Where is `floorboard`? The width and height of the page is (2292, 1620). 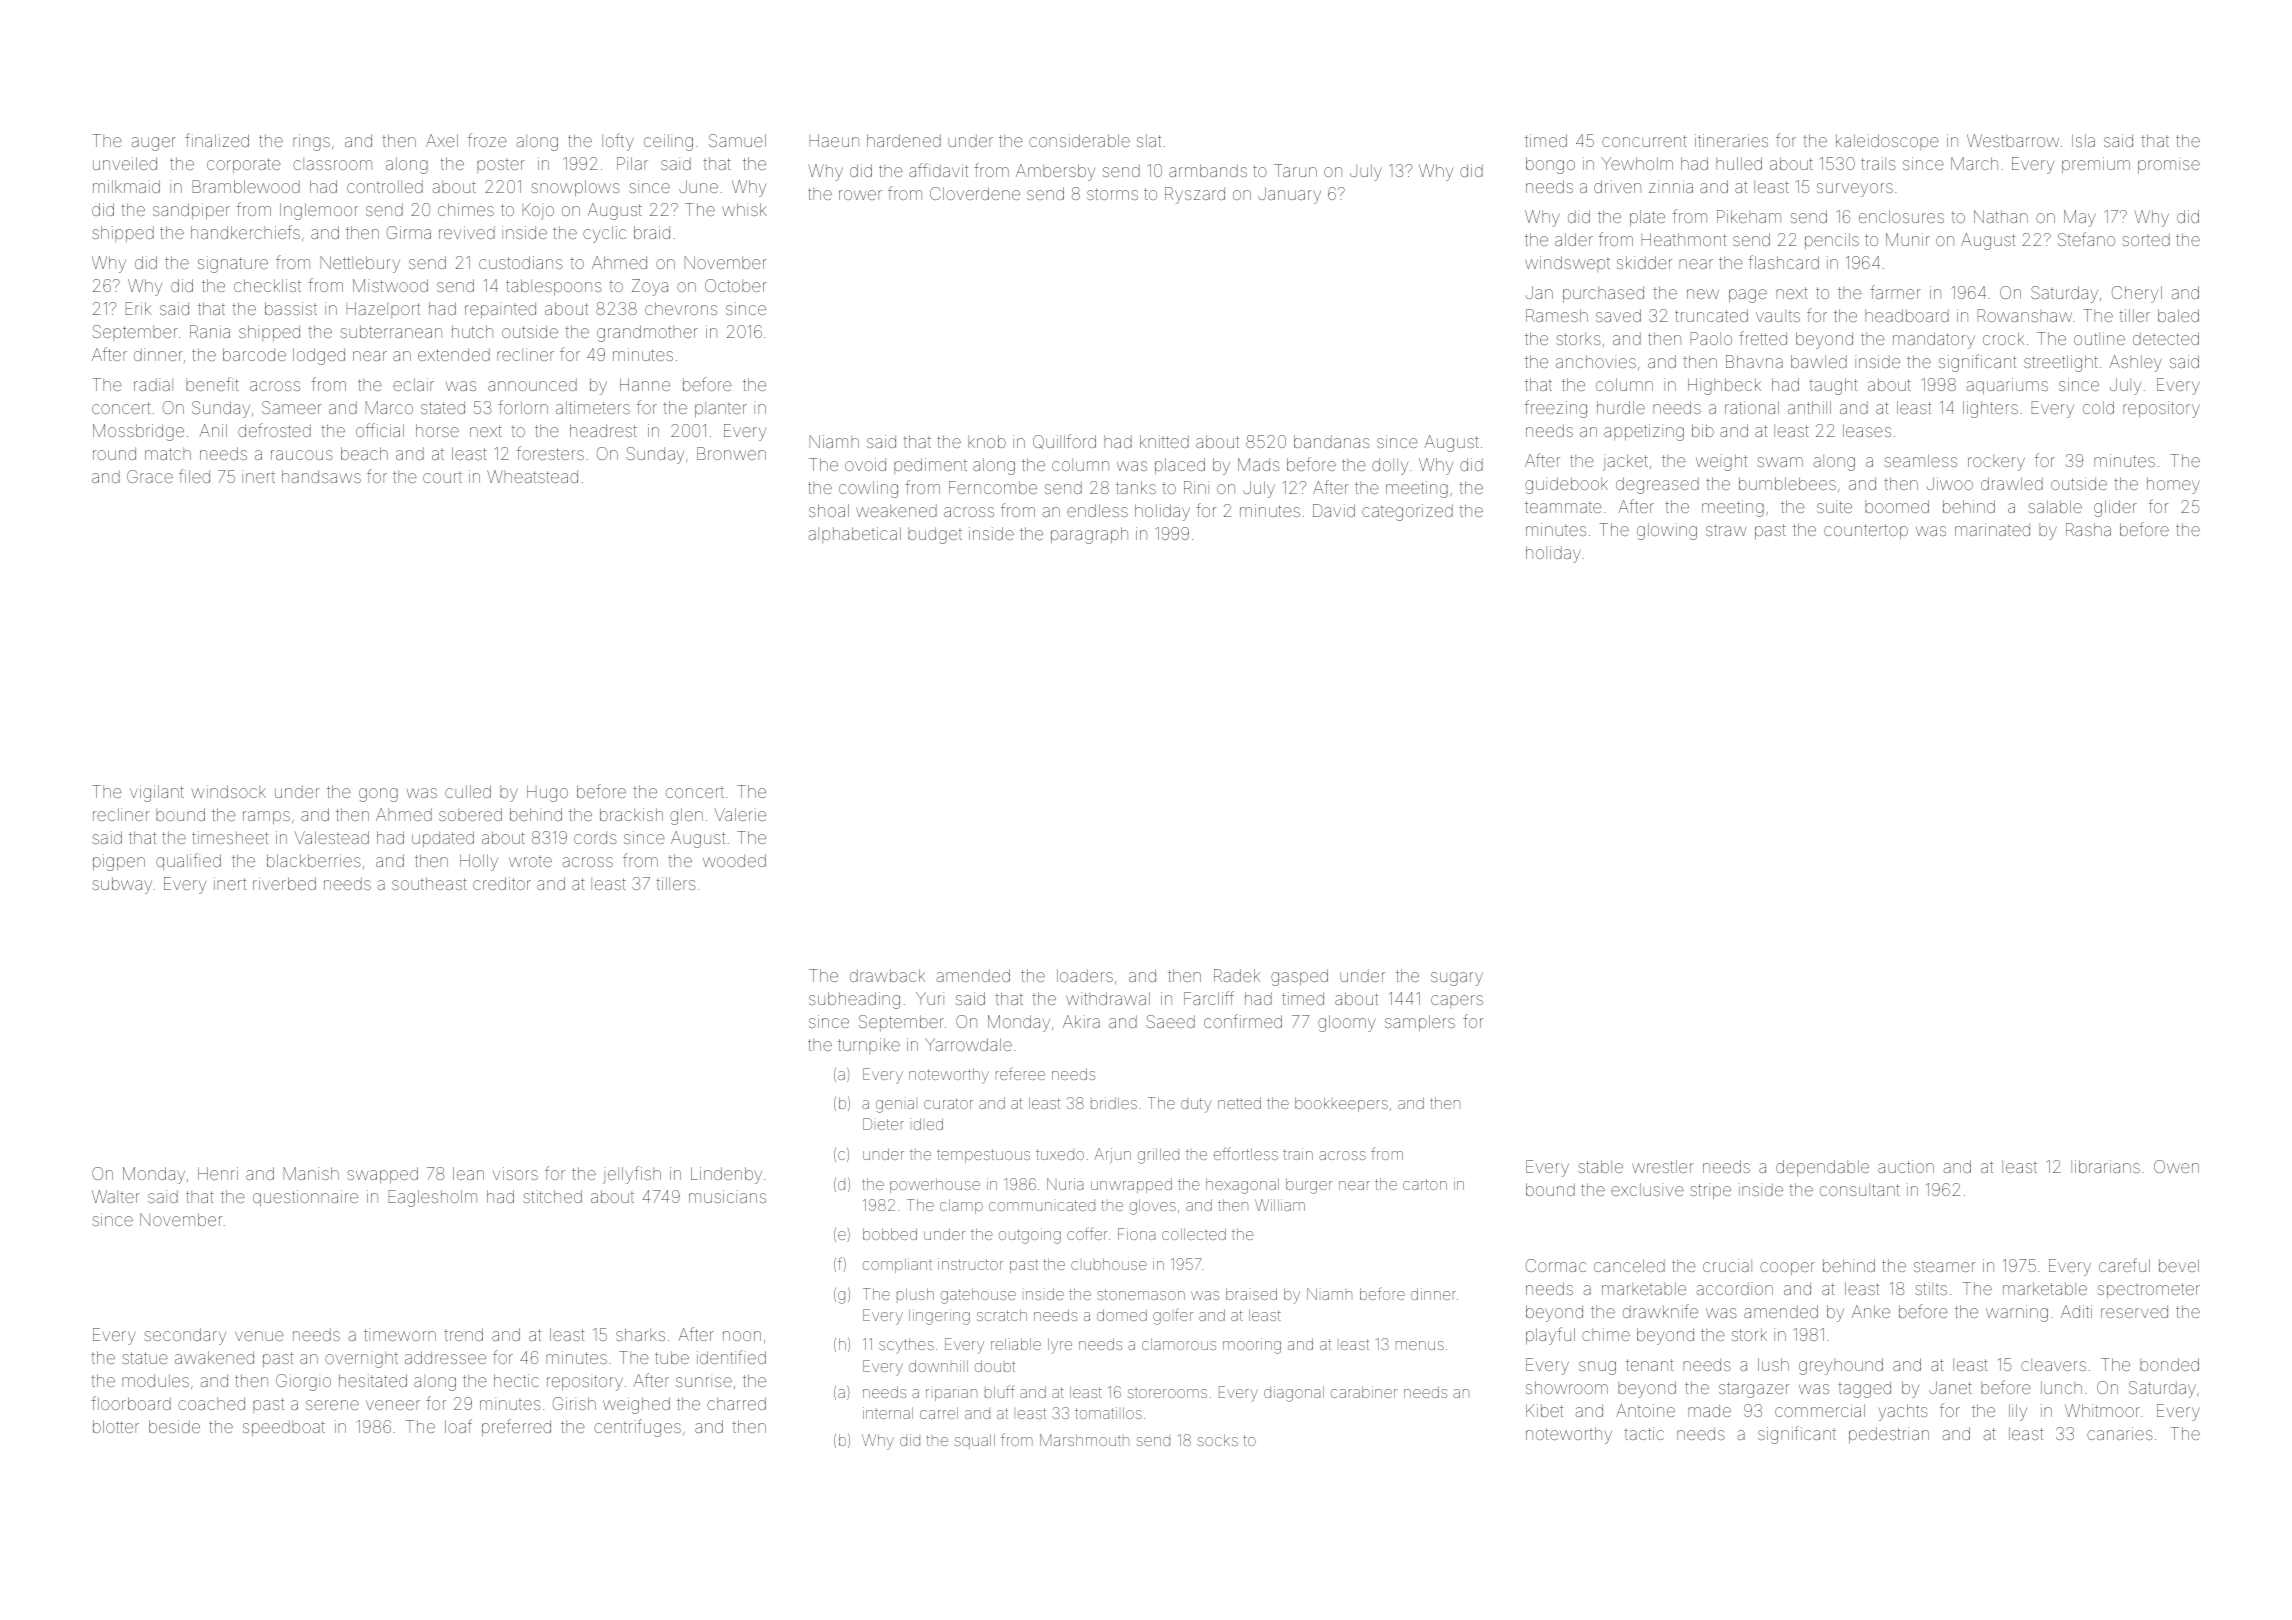
floorboard is located at coordinates (131, 1403).
